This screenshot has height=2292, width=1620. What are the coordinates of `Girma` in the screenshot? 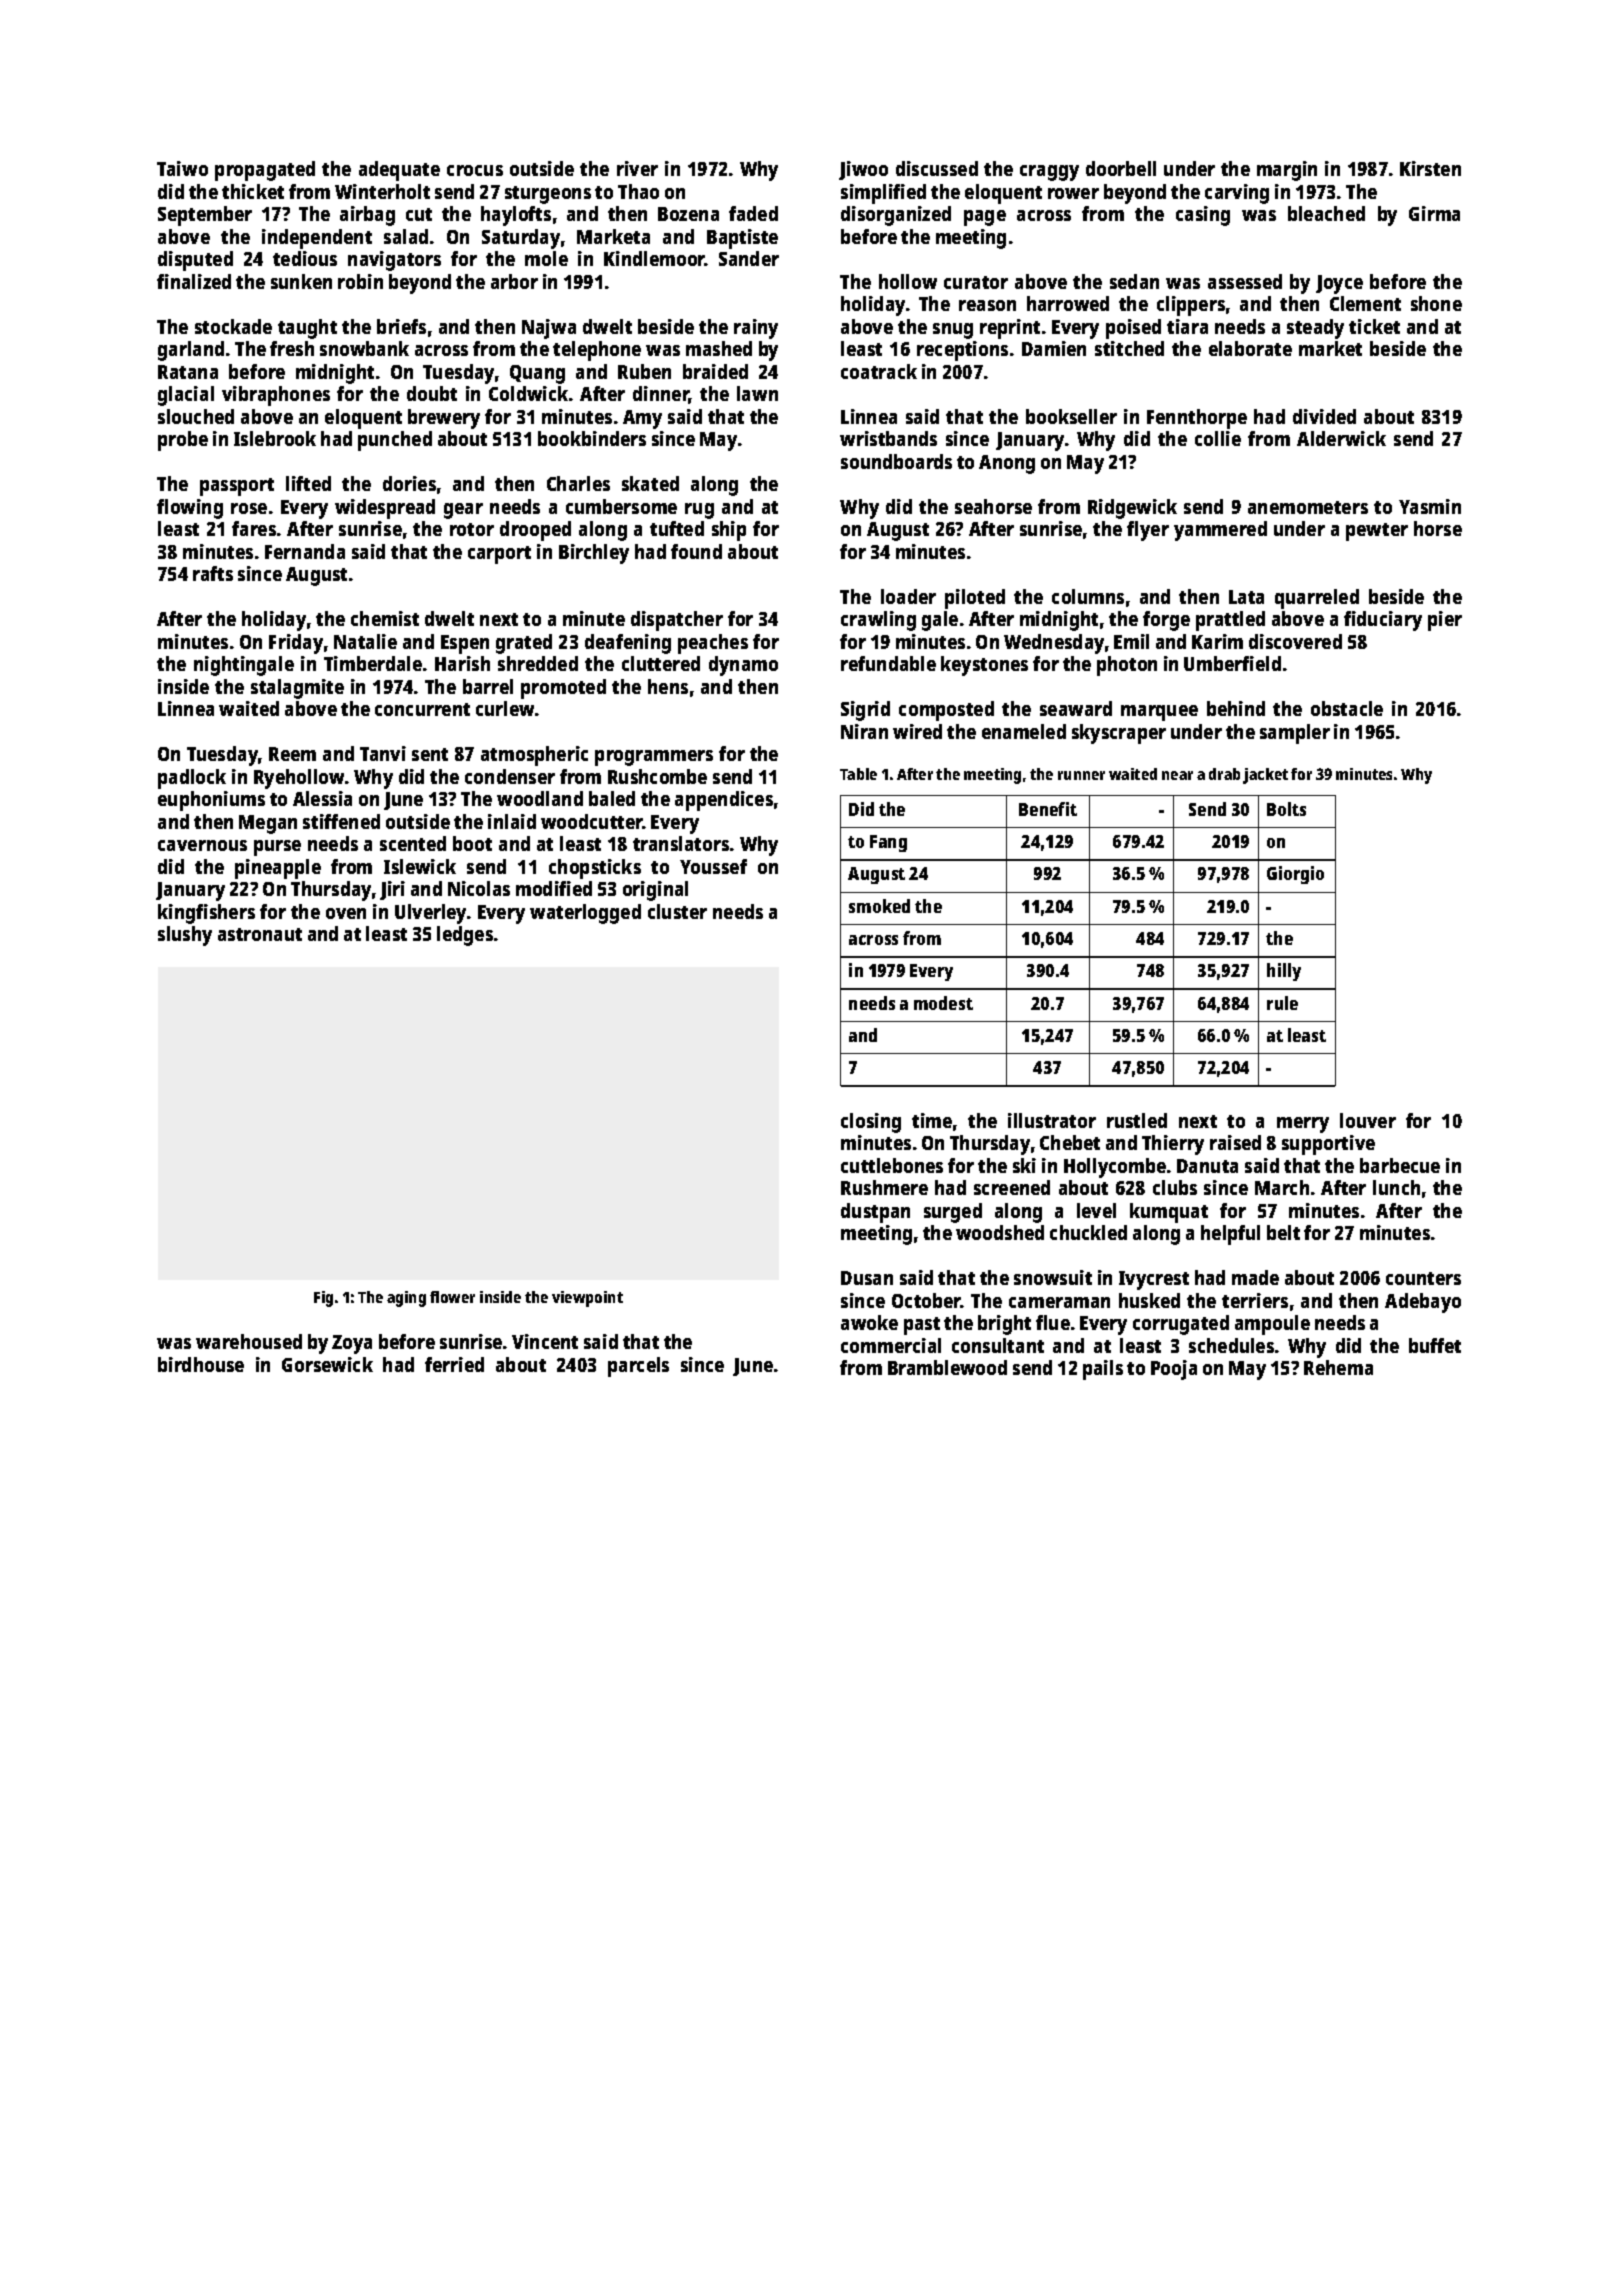 It's located at (1434, 213).
